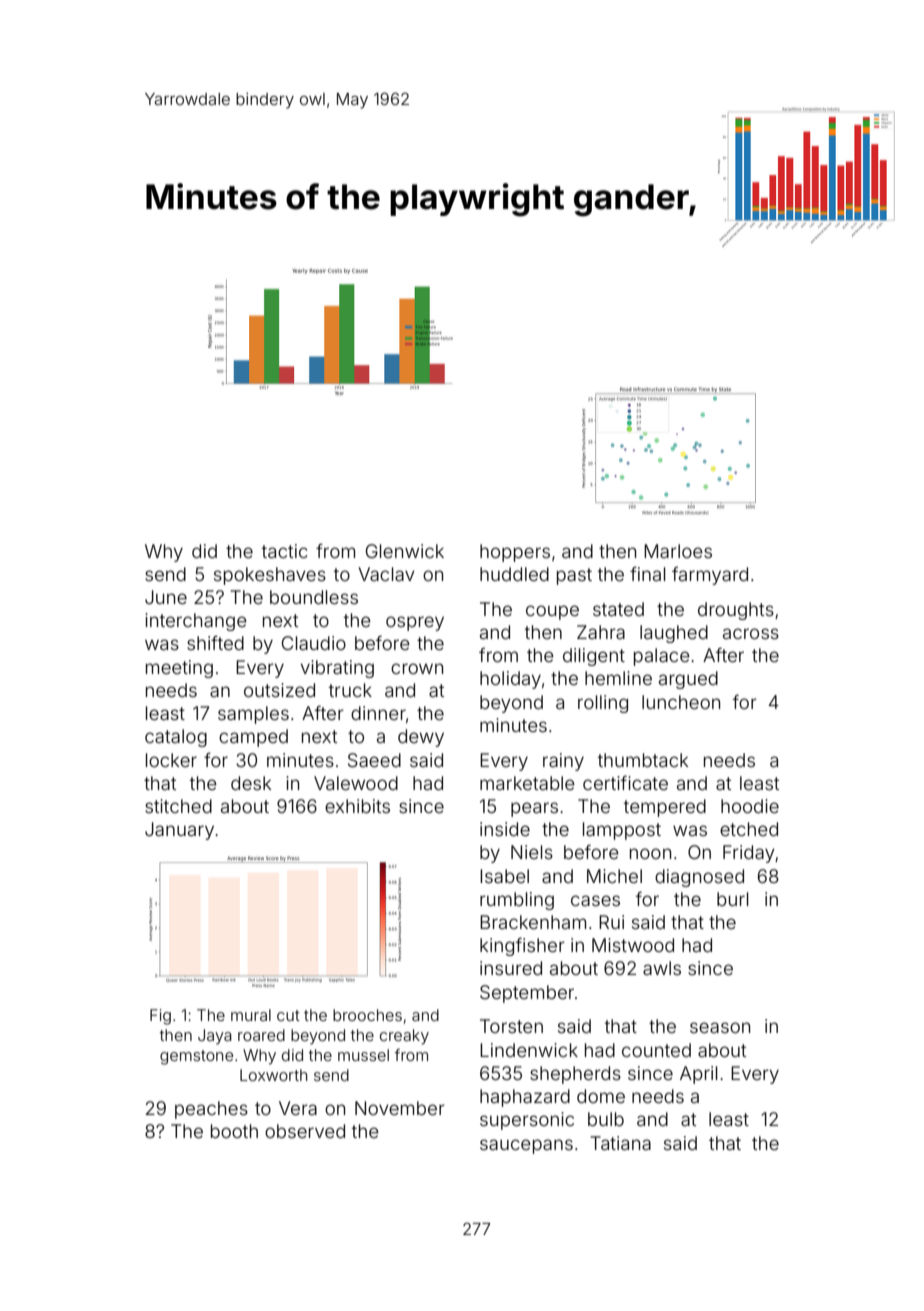 This page has height=1311, width=924. What do you see at coordinates (196, 1057) in the page?
I see `gemstone` at bounding box center [196, 1057].
